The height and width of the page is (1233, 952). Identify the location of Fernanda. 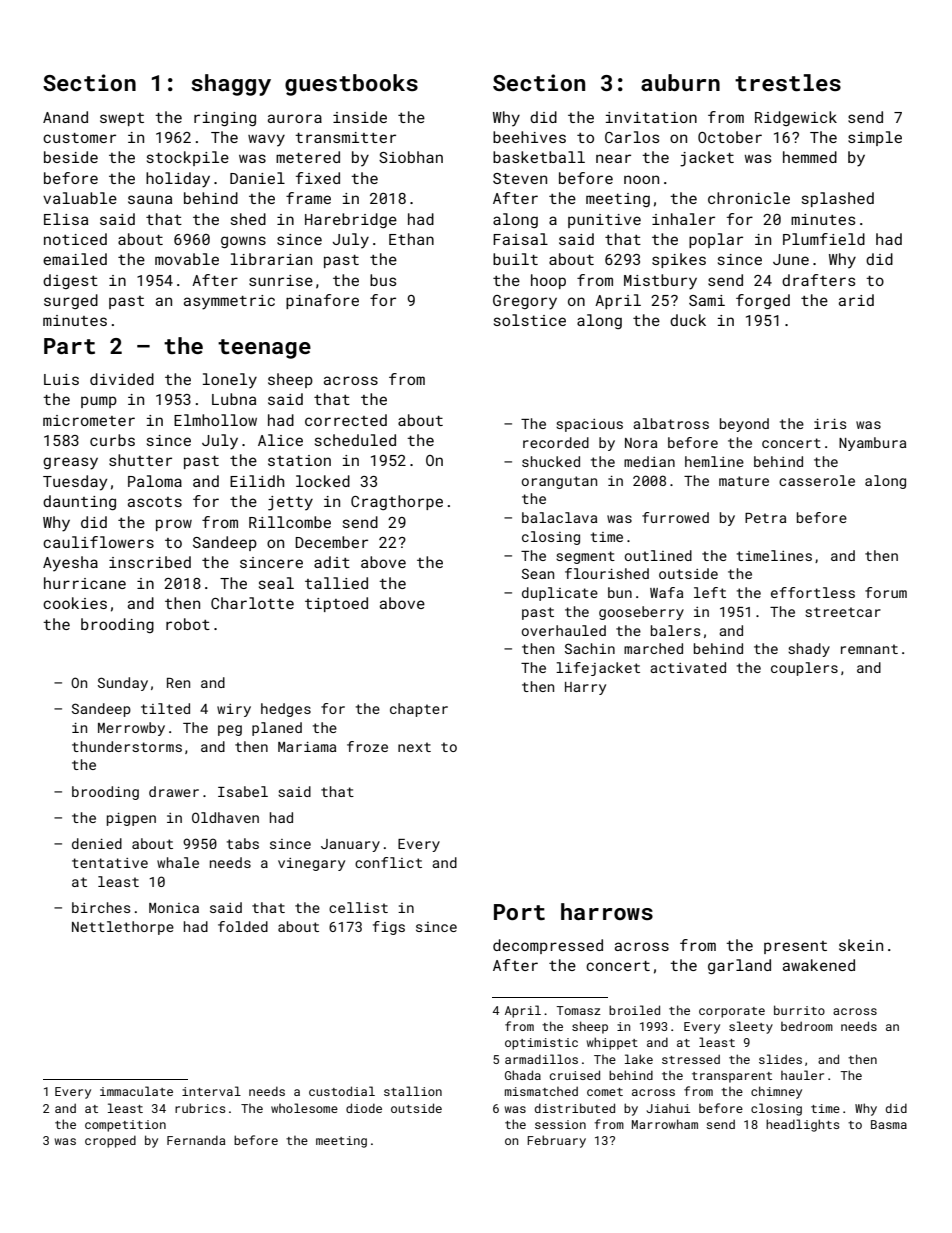
(196, 1140).
